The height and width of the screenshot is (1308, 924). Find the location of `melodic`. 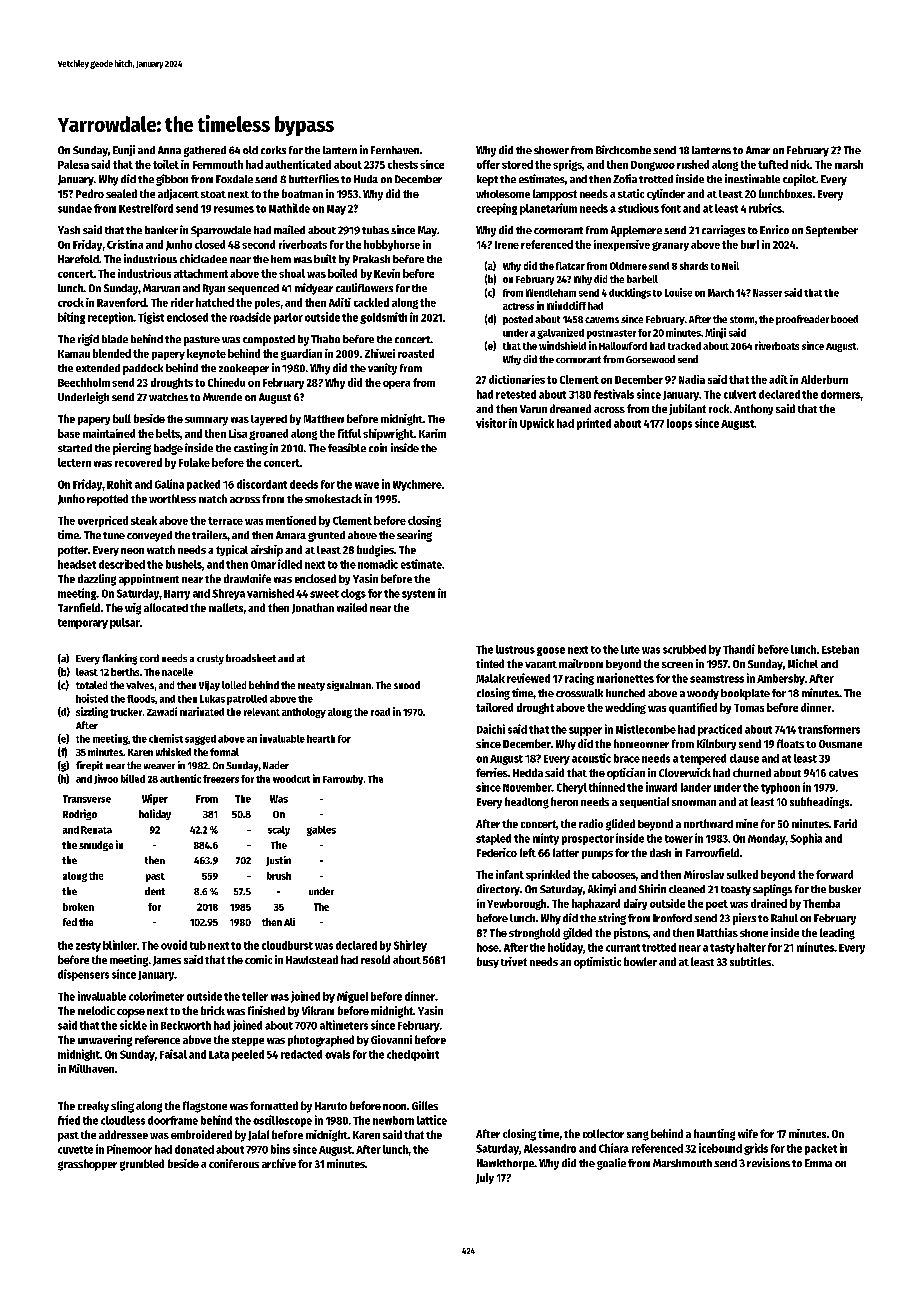

melodic is located at coordinates (96, 1010).
